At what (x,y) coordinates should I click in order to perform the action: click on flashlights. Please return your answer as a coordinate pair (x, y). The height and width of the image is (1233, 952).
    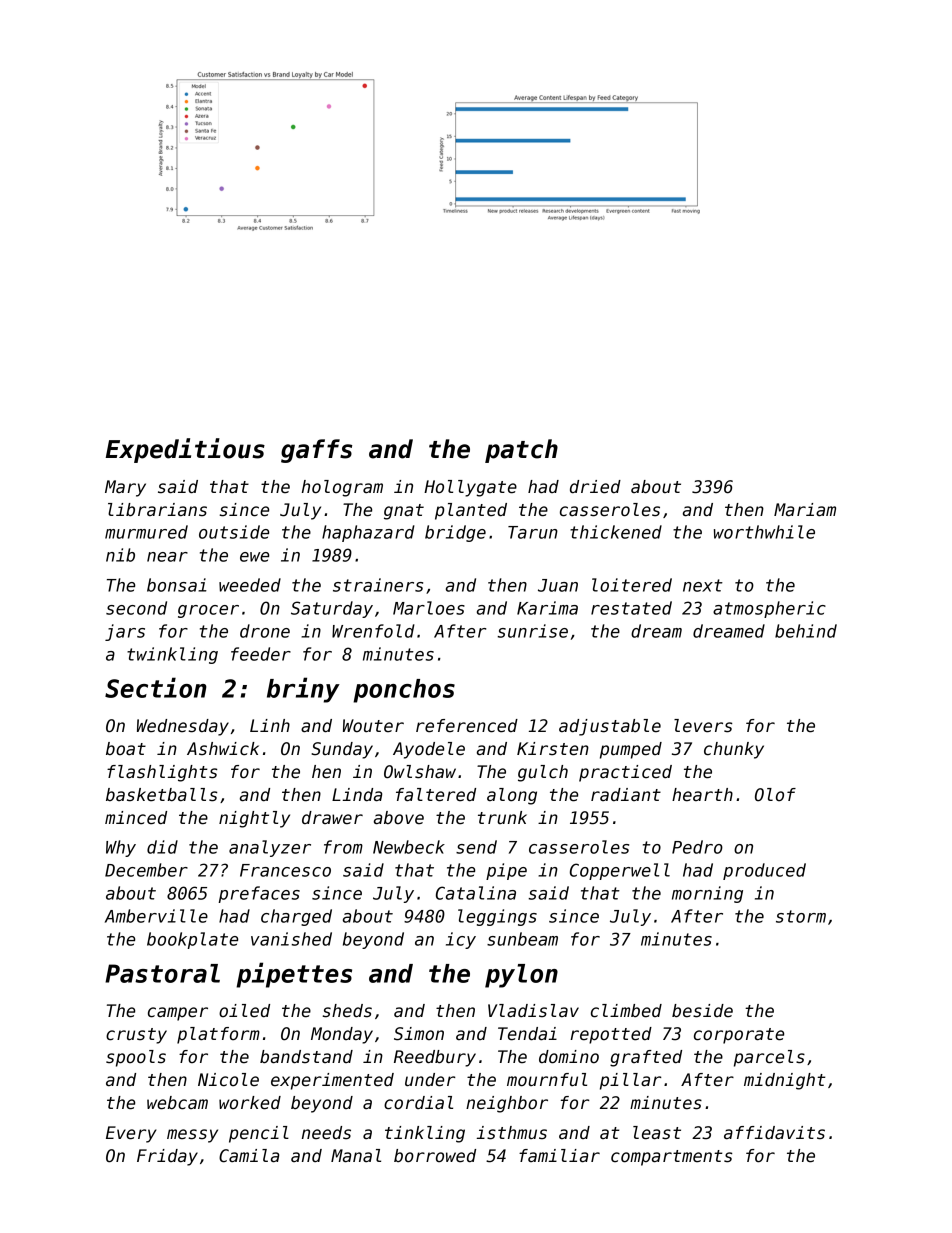
    Looking at the image, I should click on (162, 773).
